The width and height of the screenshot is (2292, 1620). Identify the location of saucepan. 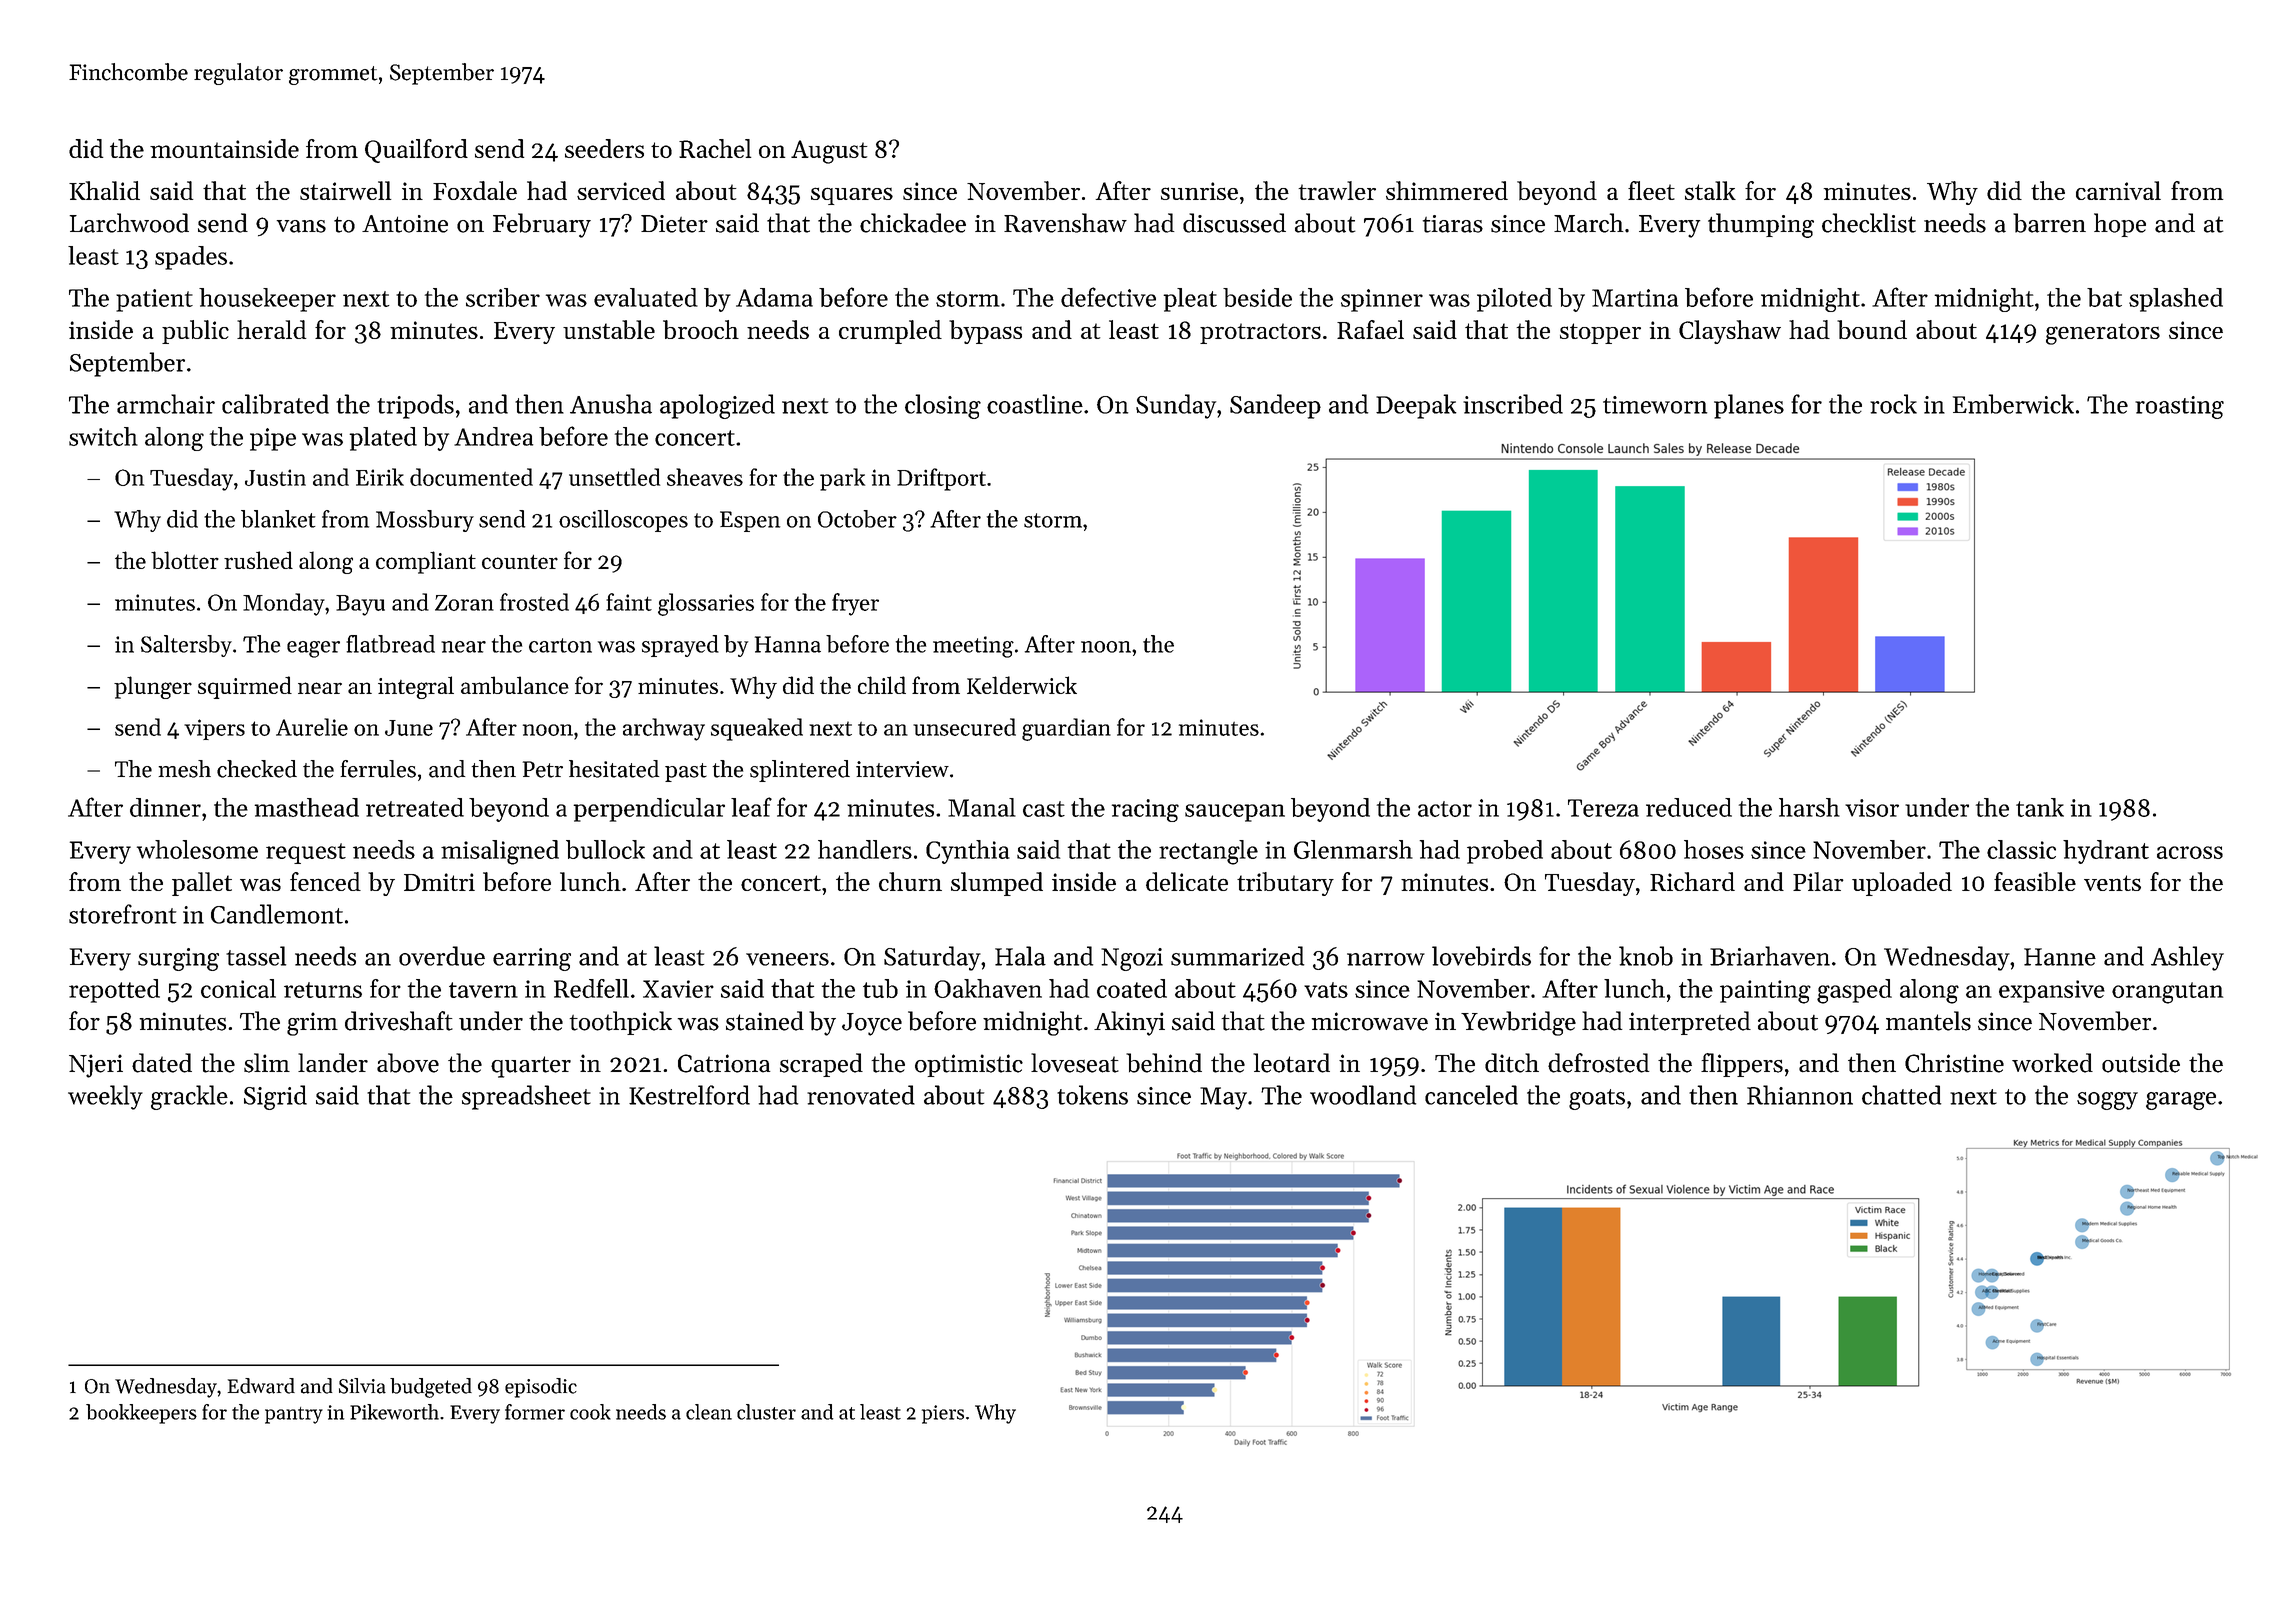
(1235, 813).
